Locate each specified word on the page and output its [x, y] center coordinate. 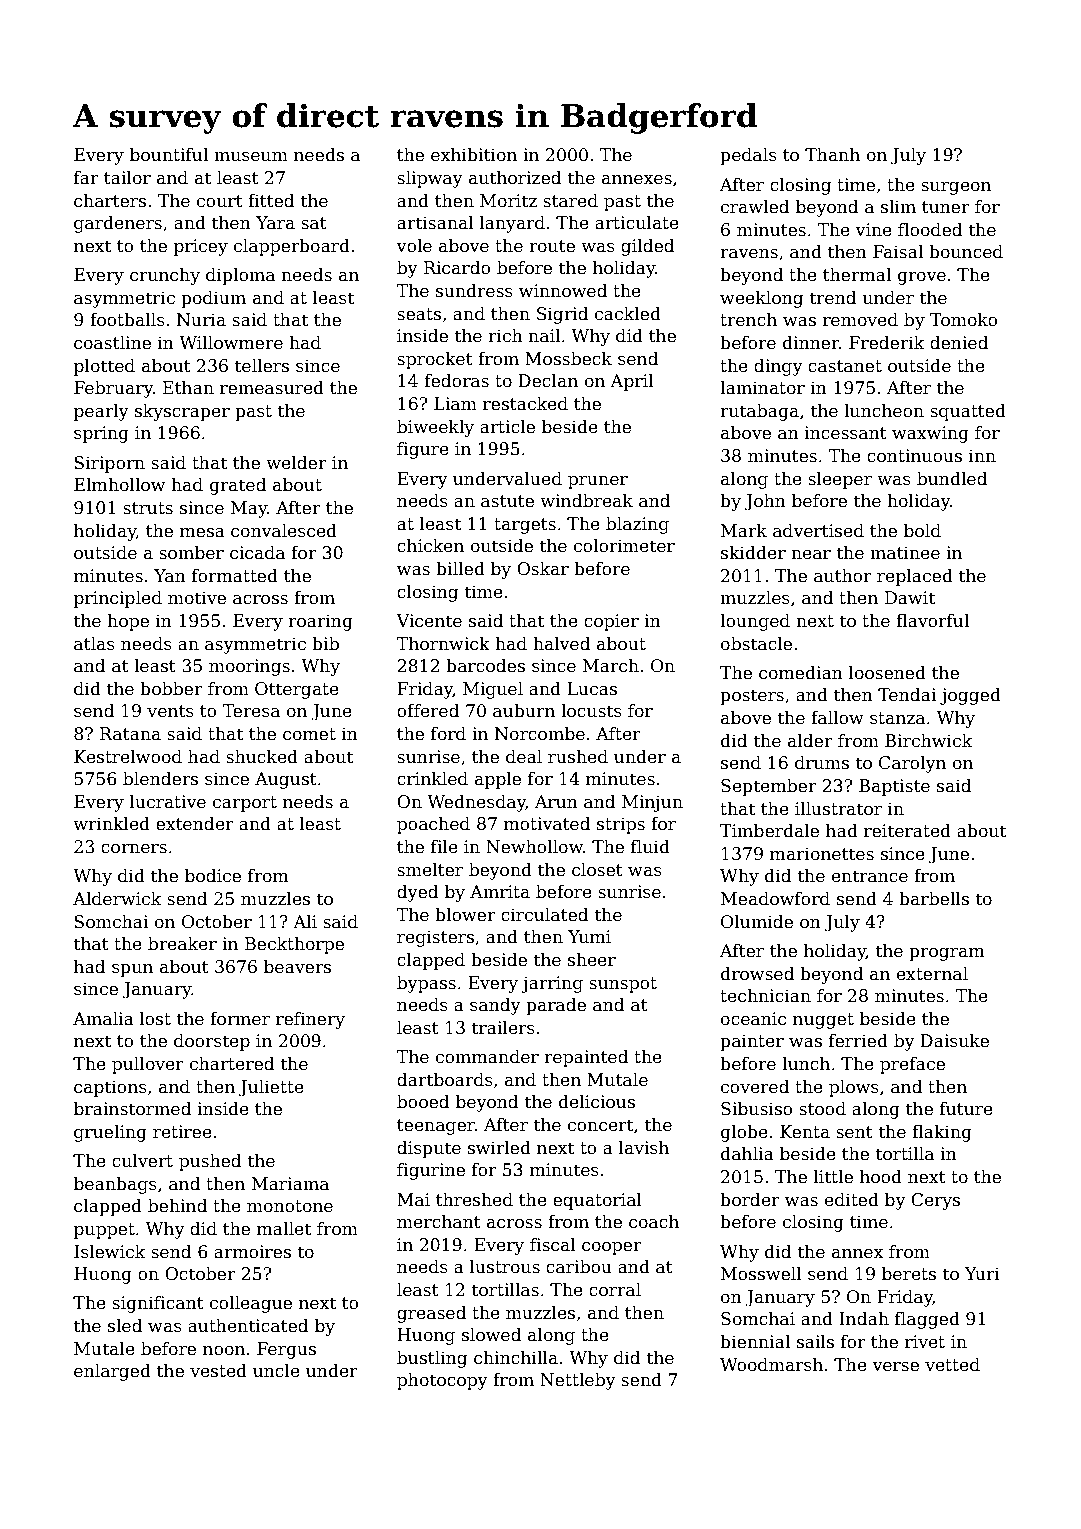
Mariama [290, 1184]
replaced [915, 577]
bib [325, 644]
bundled [952, 479]
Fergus [286, 1350]
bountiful [169, 155]
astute [507, 501]
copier [611, 622]
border [750, 1200]
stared [570, 201]
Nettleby [578, 1381]
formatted [235, 576]
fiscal [553, 1245]
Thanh [832, 155]
